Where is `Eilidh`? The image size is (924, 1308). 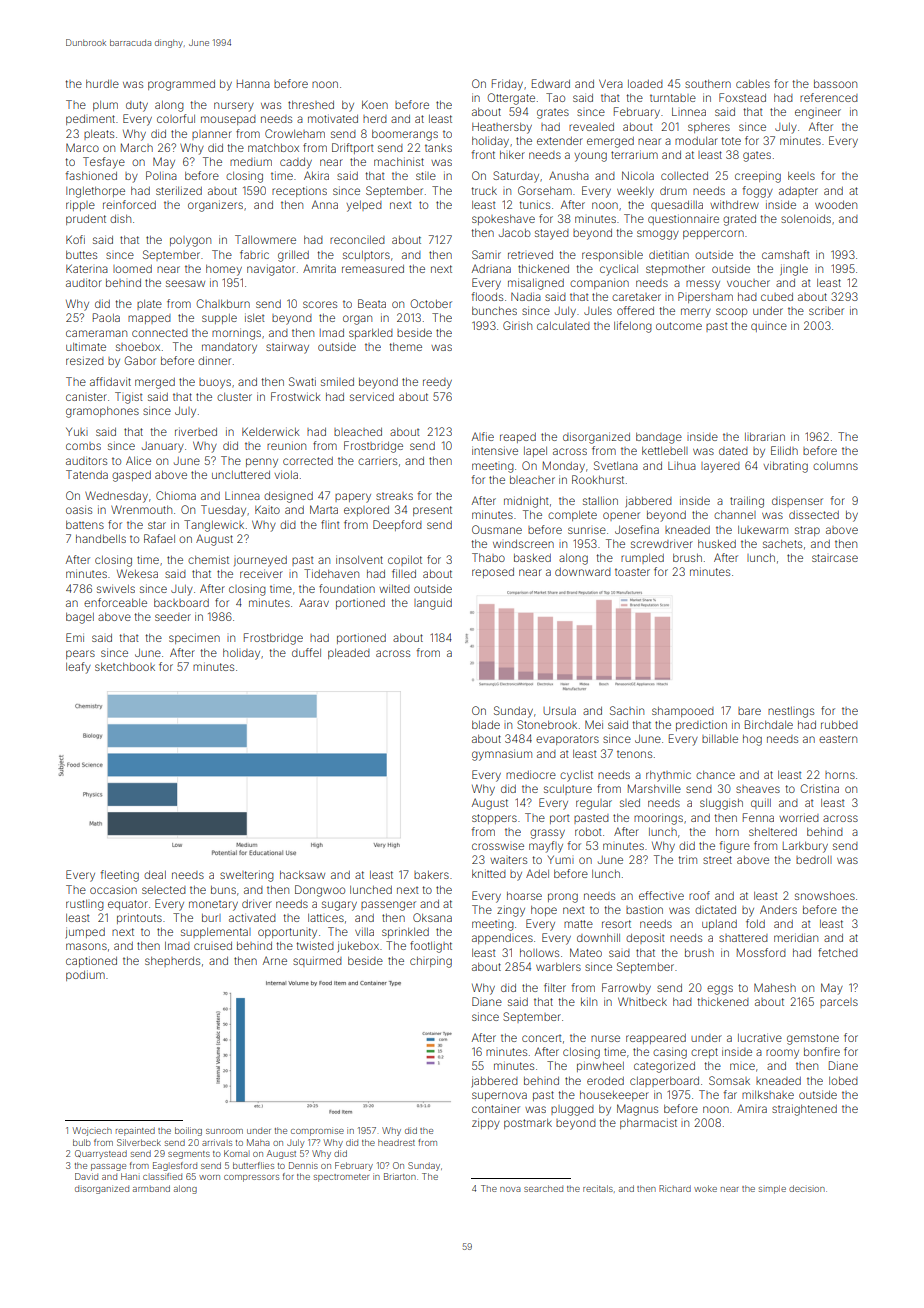
Eilidh is located at coordinates (784, 450).
